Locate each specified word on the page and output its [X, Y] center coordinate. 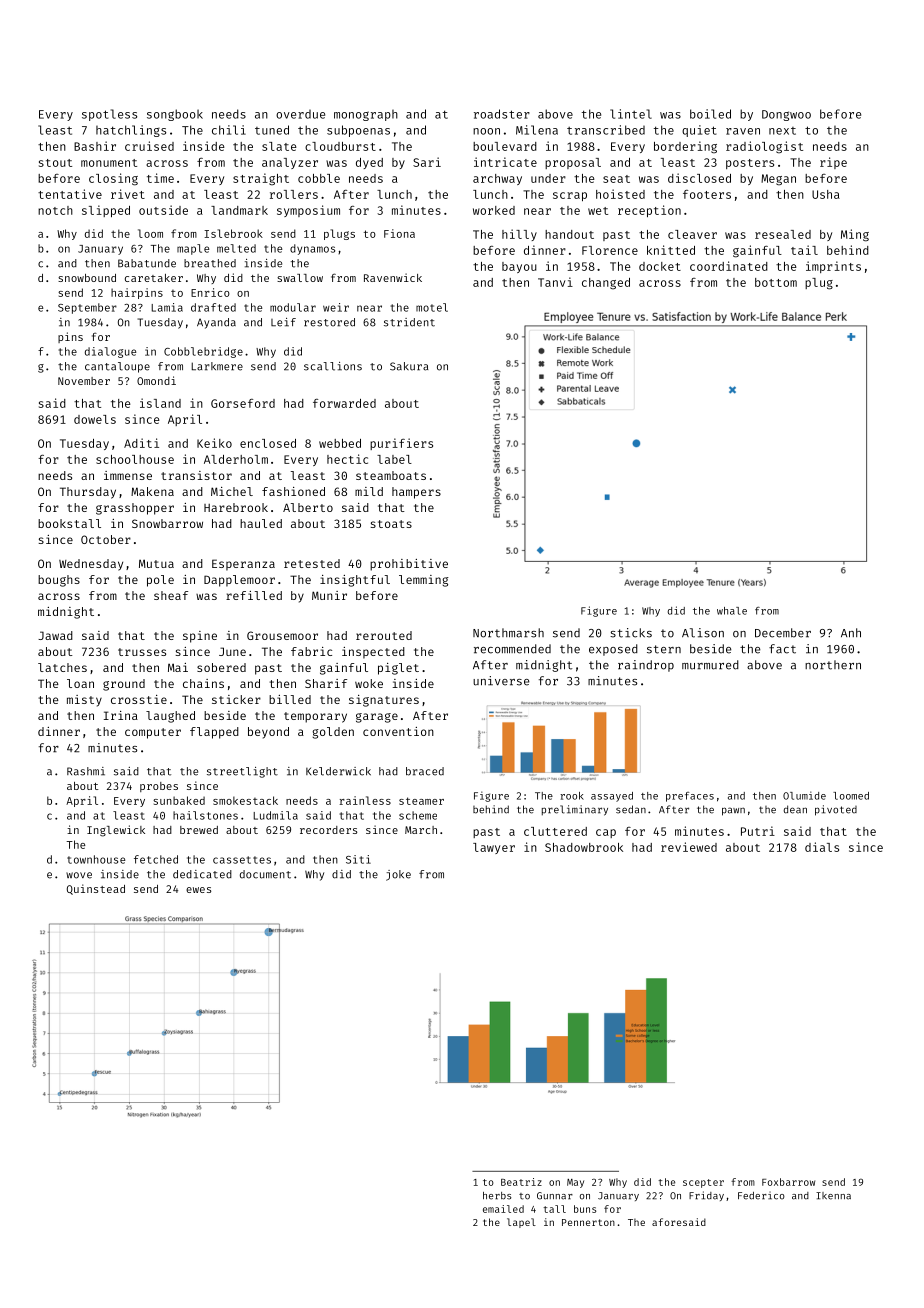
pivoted [836, 810]
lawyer [494, 848]
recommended [512, 649]
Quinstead [96, 889]
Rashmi [86, 771]
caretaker [154, 278]
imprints [833, 267]
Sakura [409, 366]
